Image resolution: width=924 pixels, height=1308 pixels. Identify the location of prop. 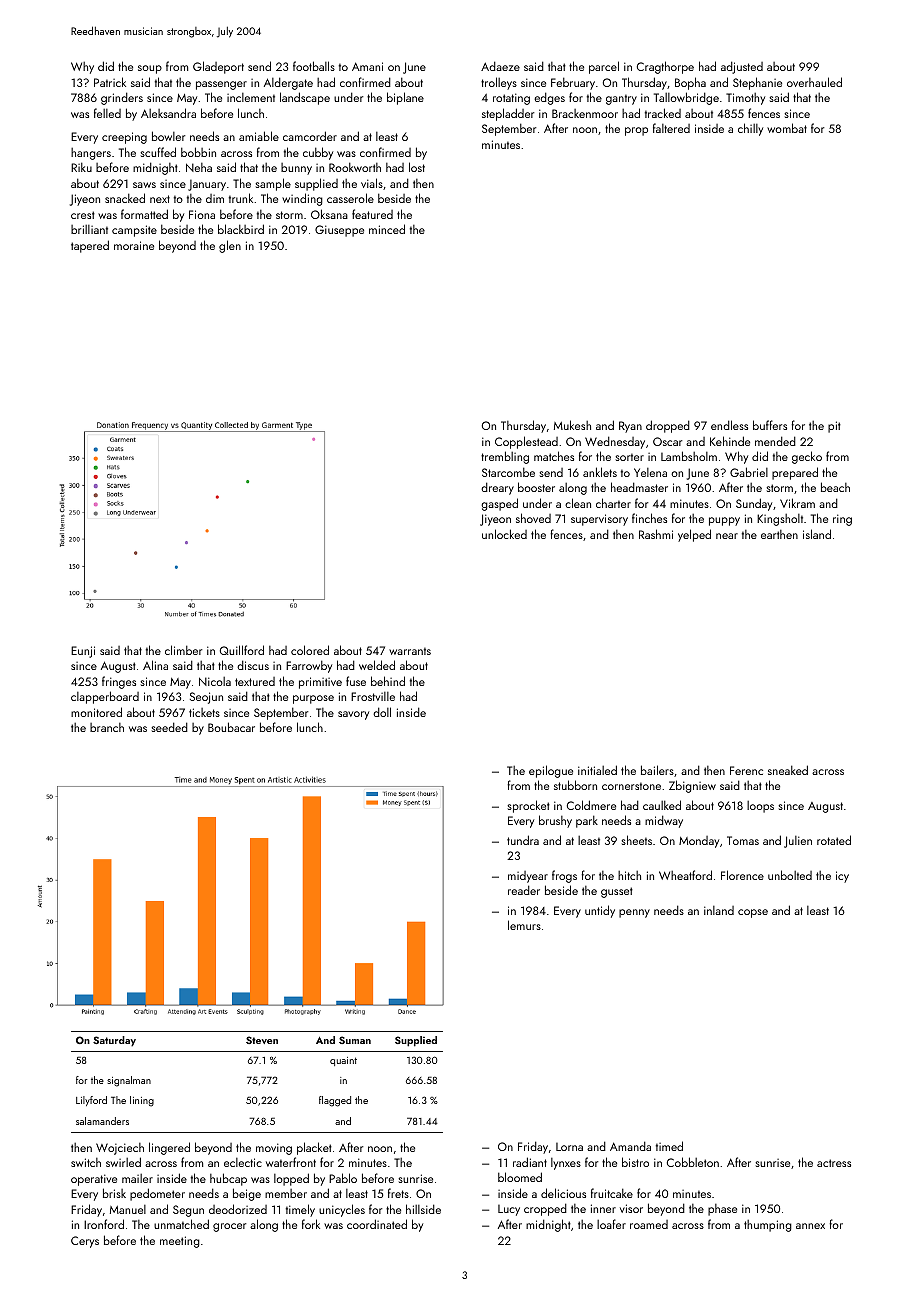
(636, 131).
